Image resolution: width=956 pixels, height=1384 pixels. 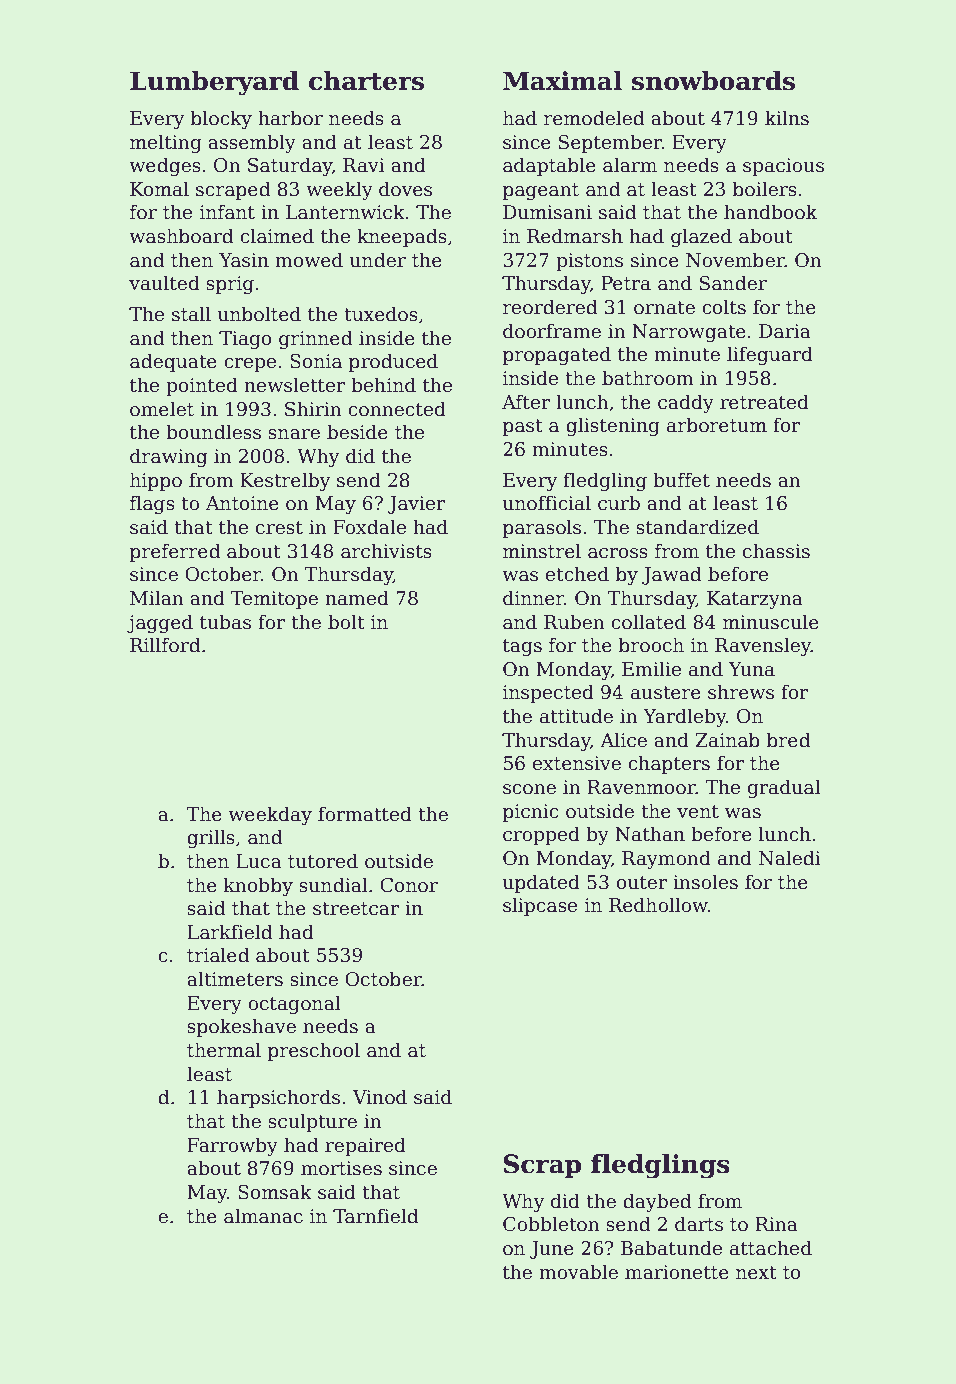 What do you see at coordinates (214, 83) in the screenshot?
I see `Lumberyard` at bounding box center [214, 83].
